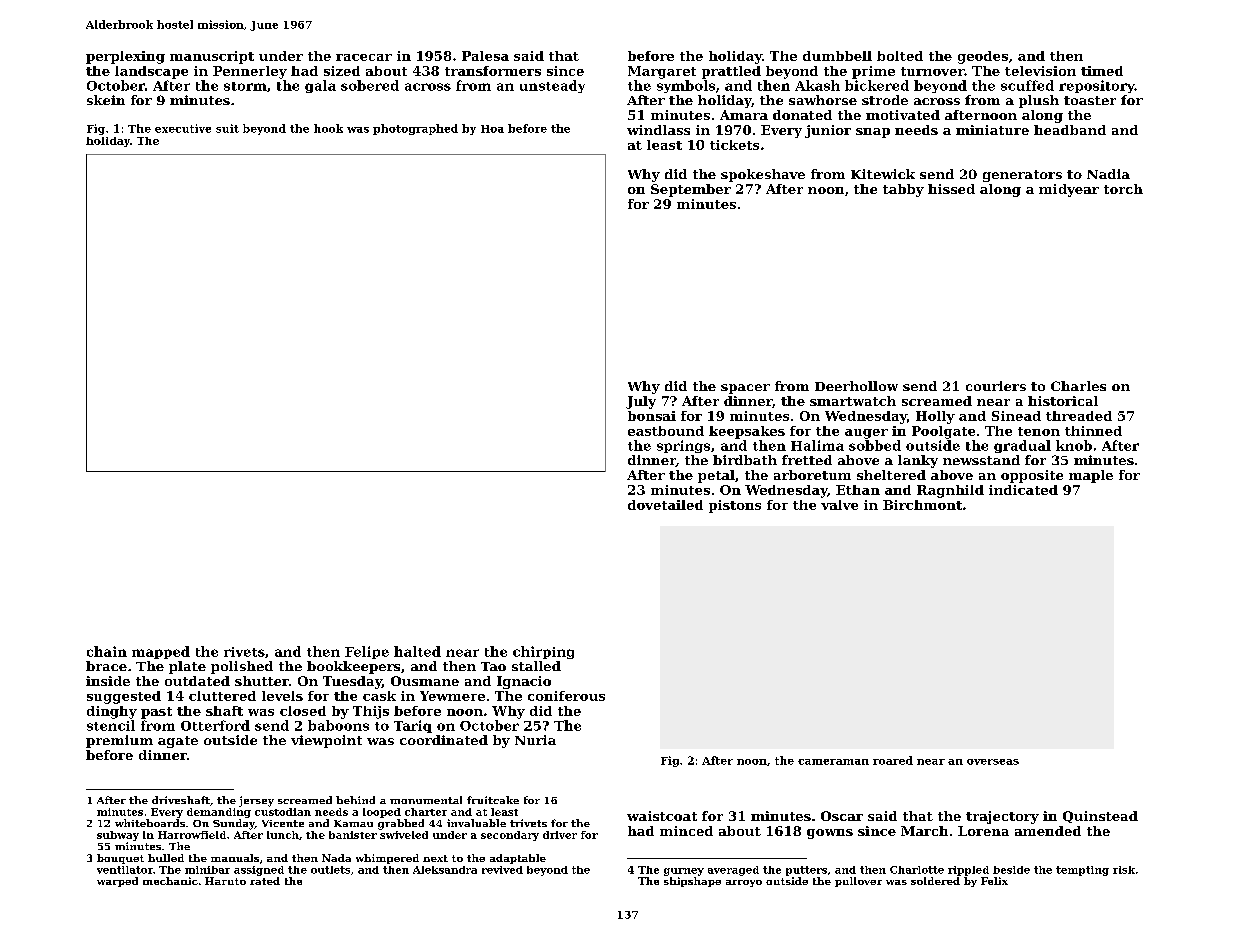 This page has width=1233, height=952. What do you see at coordinates (823, 100) in the page?
I see `sawhorse` at bounding box center [823, 100].
